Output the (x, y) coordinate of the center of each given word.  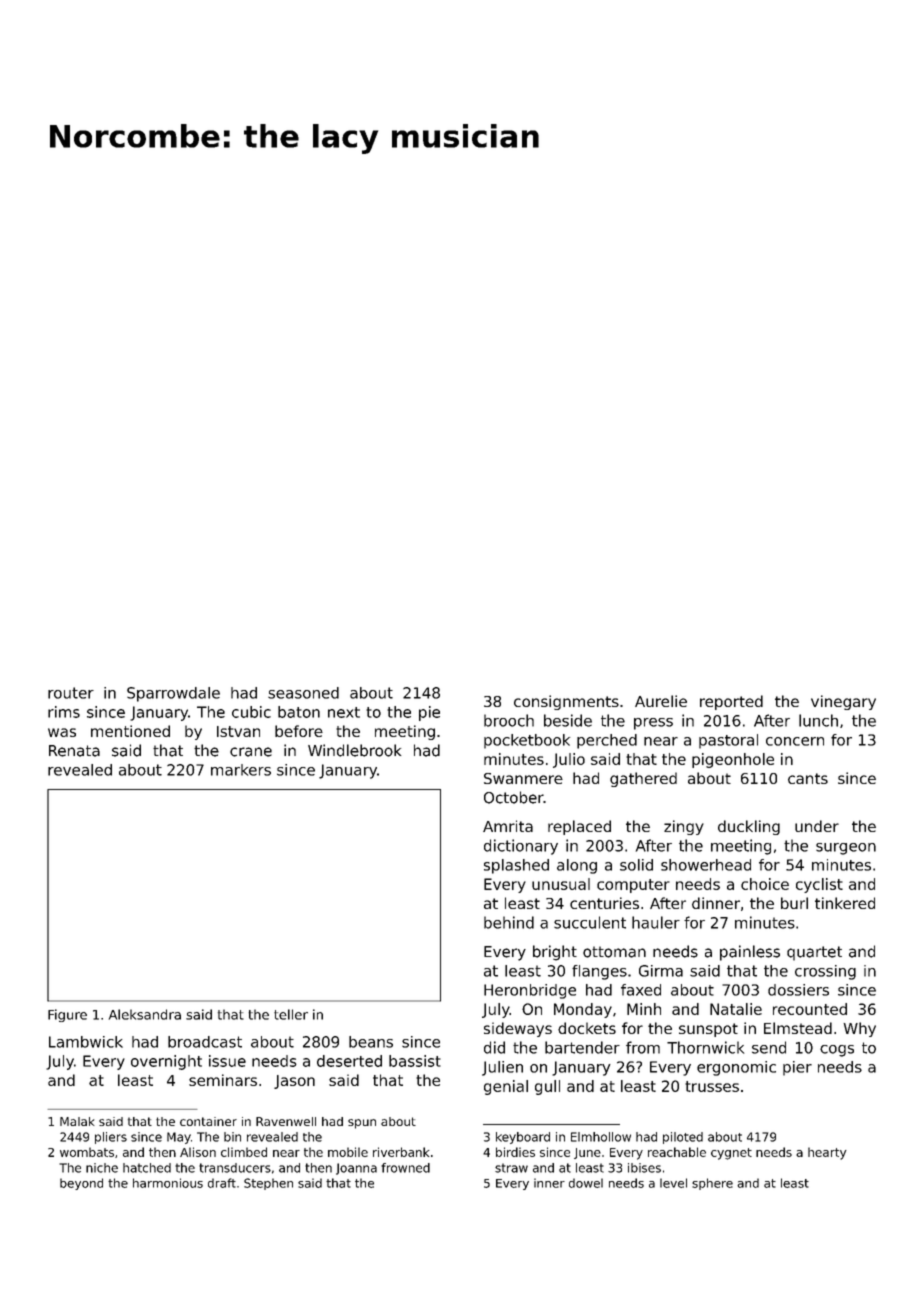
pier (797, 1068)
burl (794, 903)
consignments (566, 702)
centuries (604, 903)
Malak (77, 1121)
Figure (67, 1015)
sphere (712, 1184)
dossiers (798, 990)
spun (362, 1124)
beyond (81, 1184)
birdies (515, 1152)
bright (555, 953)
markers (241, 770)
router (71, 693)
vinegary (843, 702)
